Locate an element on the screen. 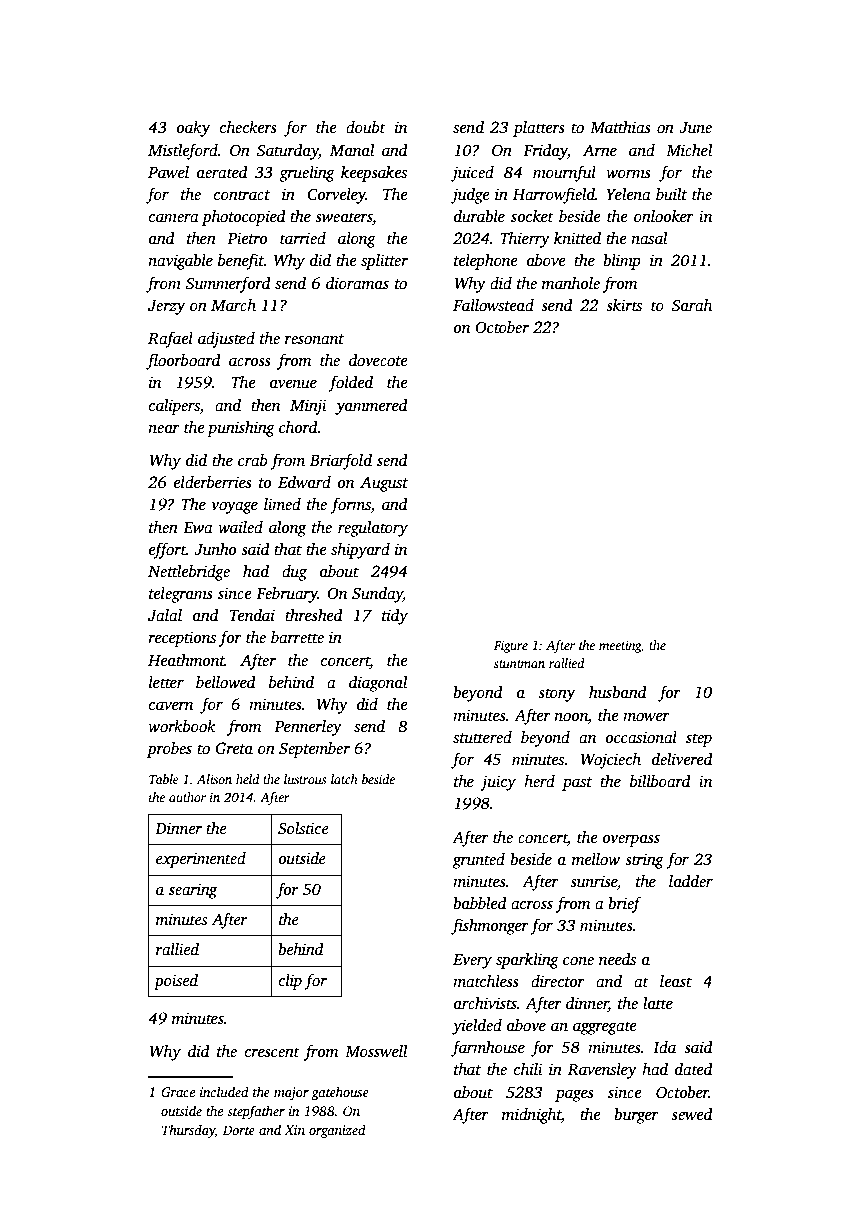 This screenshot has width=861, height=1222. organized is located at coordinates (337, 1131).
